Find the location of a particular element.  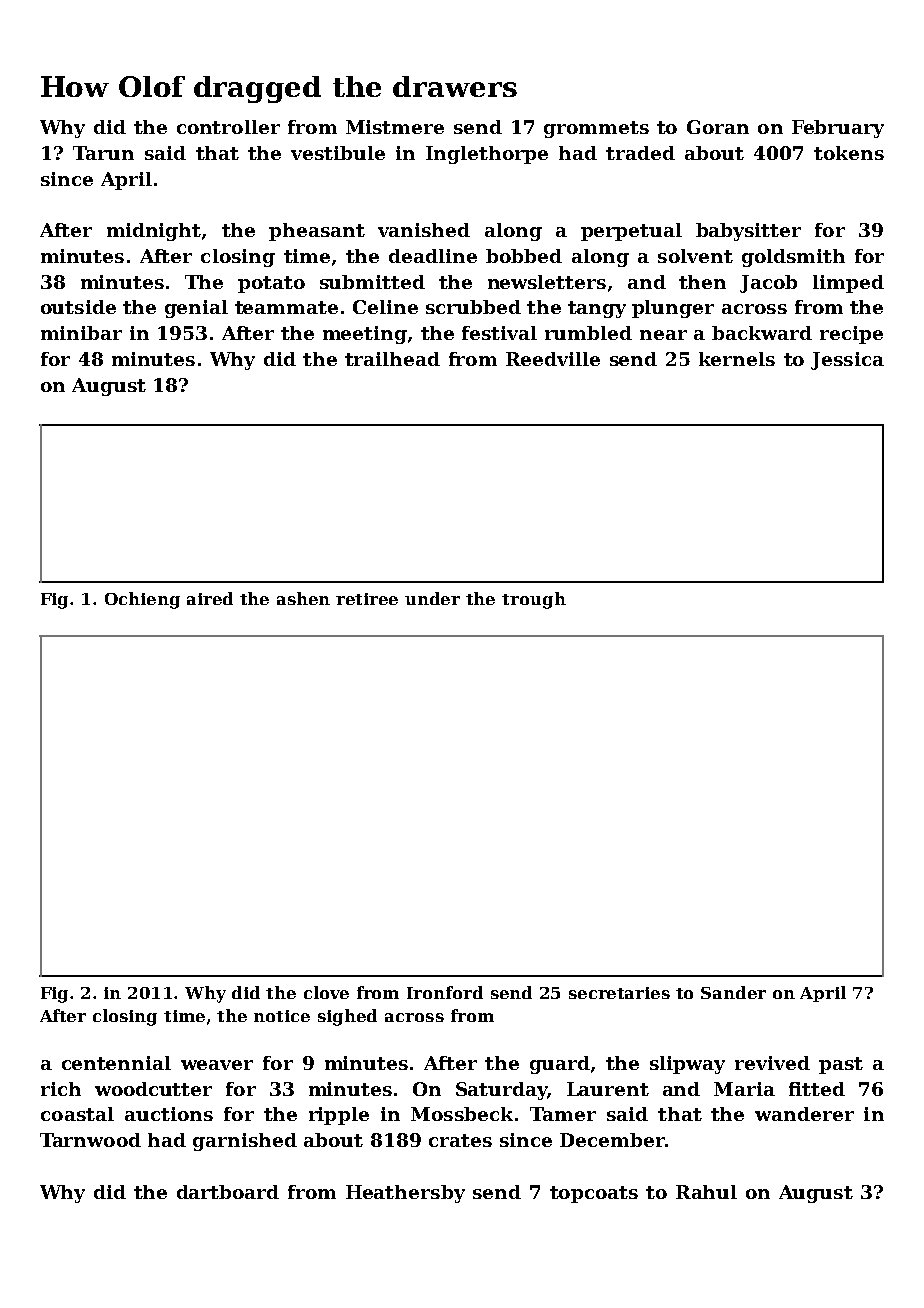

Reedville is located at coordinates (553, 359).
